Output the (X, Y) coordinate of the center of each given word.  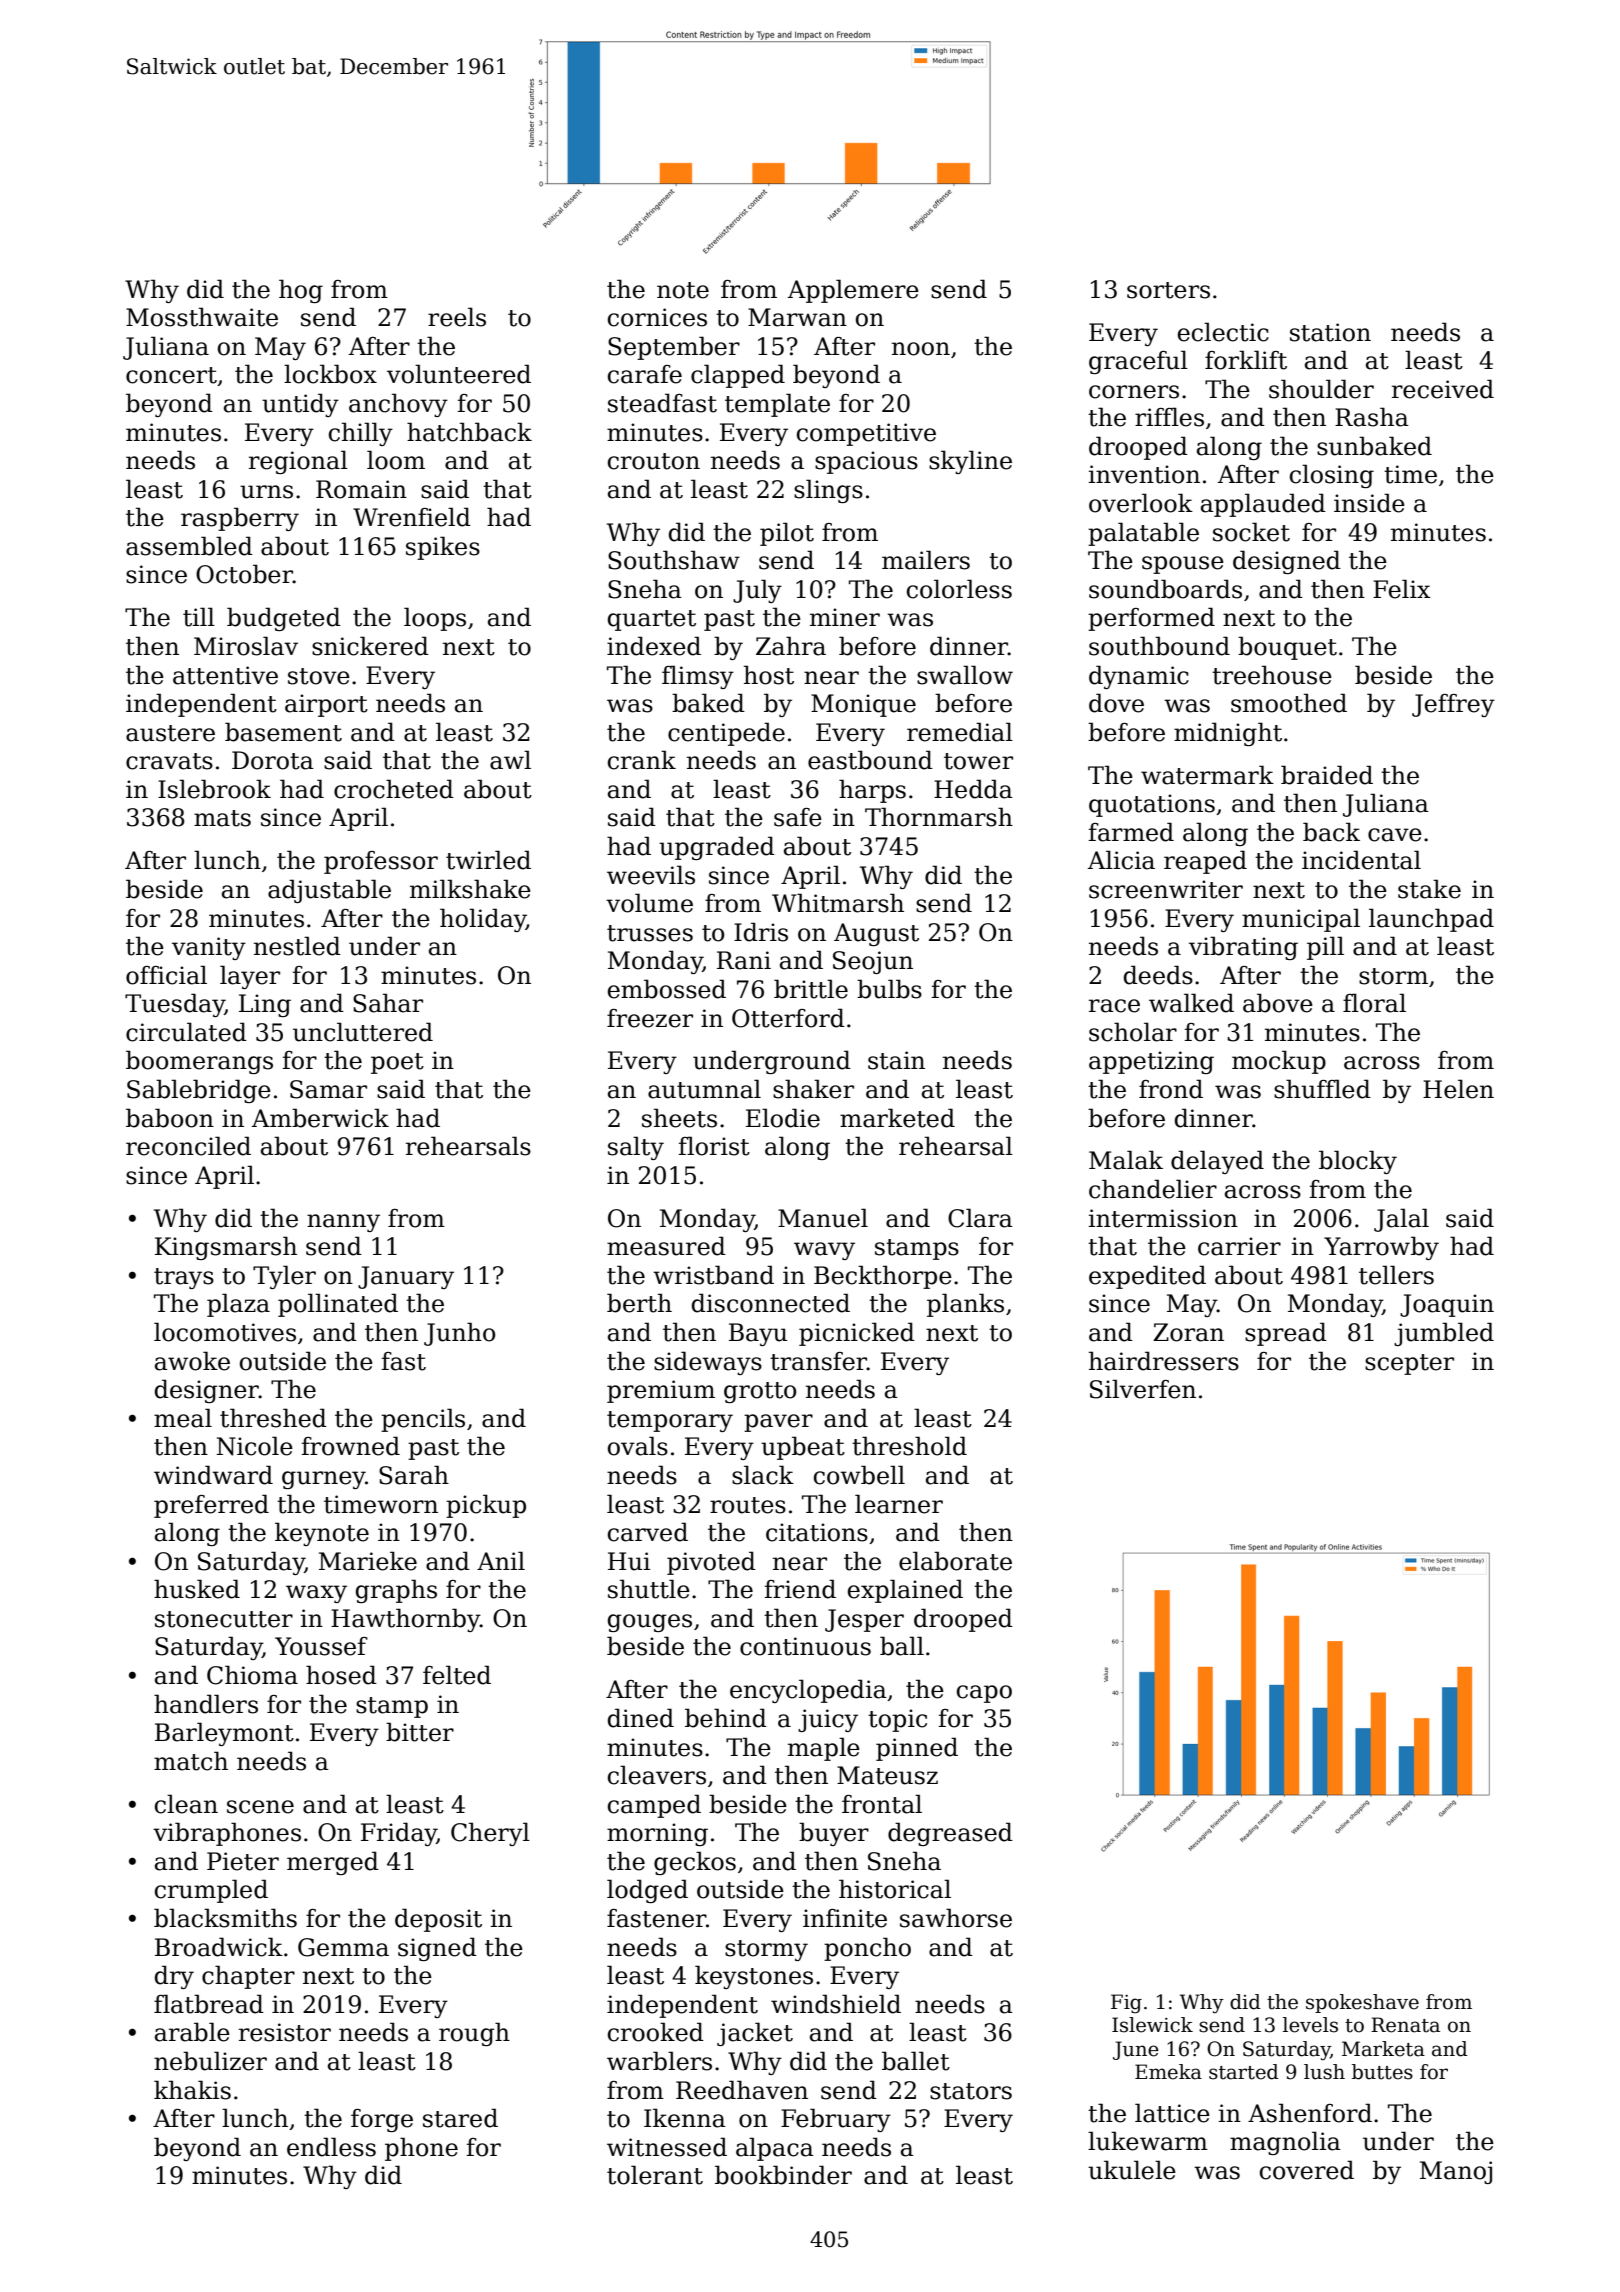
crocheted (394, 789)
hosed (341, 1675)
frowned (351, 1446)
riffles (1169, 417)
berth (639, 1303)
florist (714, 1146)
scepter (1409, 1364)
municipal (1301, 920)
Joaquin (1447, 1305)
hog (301, 291)
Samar (328, 1089)
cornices (657, 317)
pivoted (711, 1563)
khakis (192, 2090)
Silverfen (1143, 1389)
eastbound (870, 760)
